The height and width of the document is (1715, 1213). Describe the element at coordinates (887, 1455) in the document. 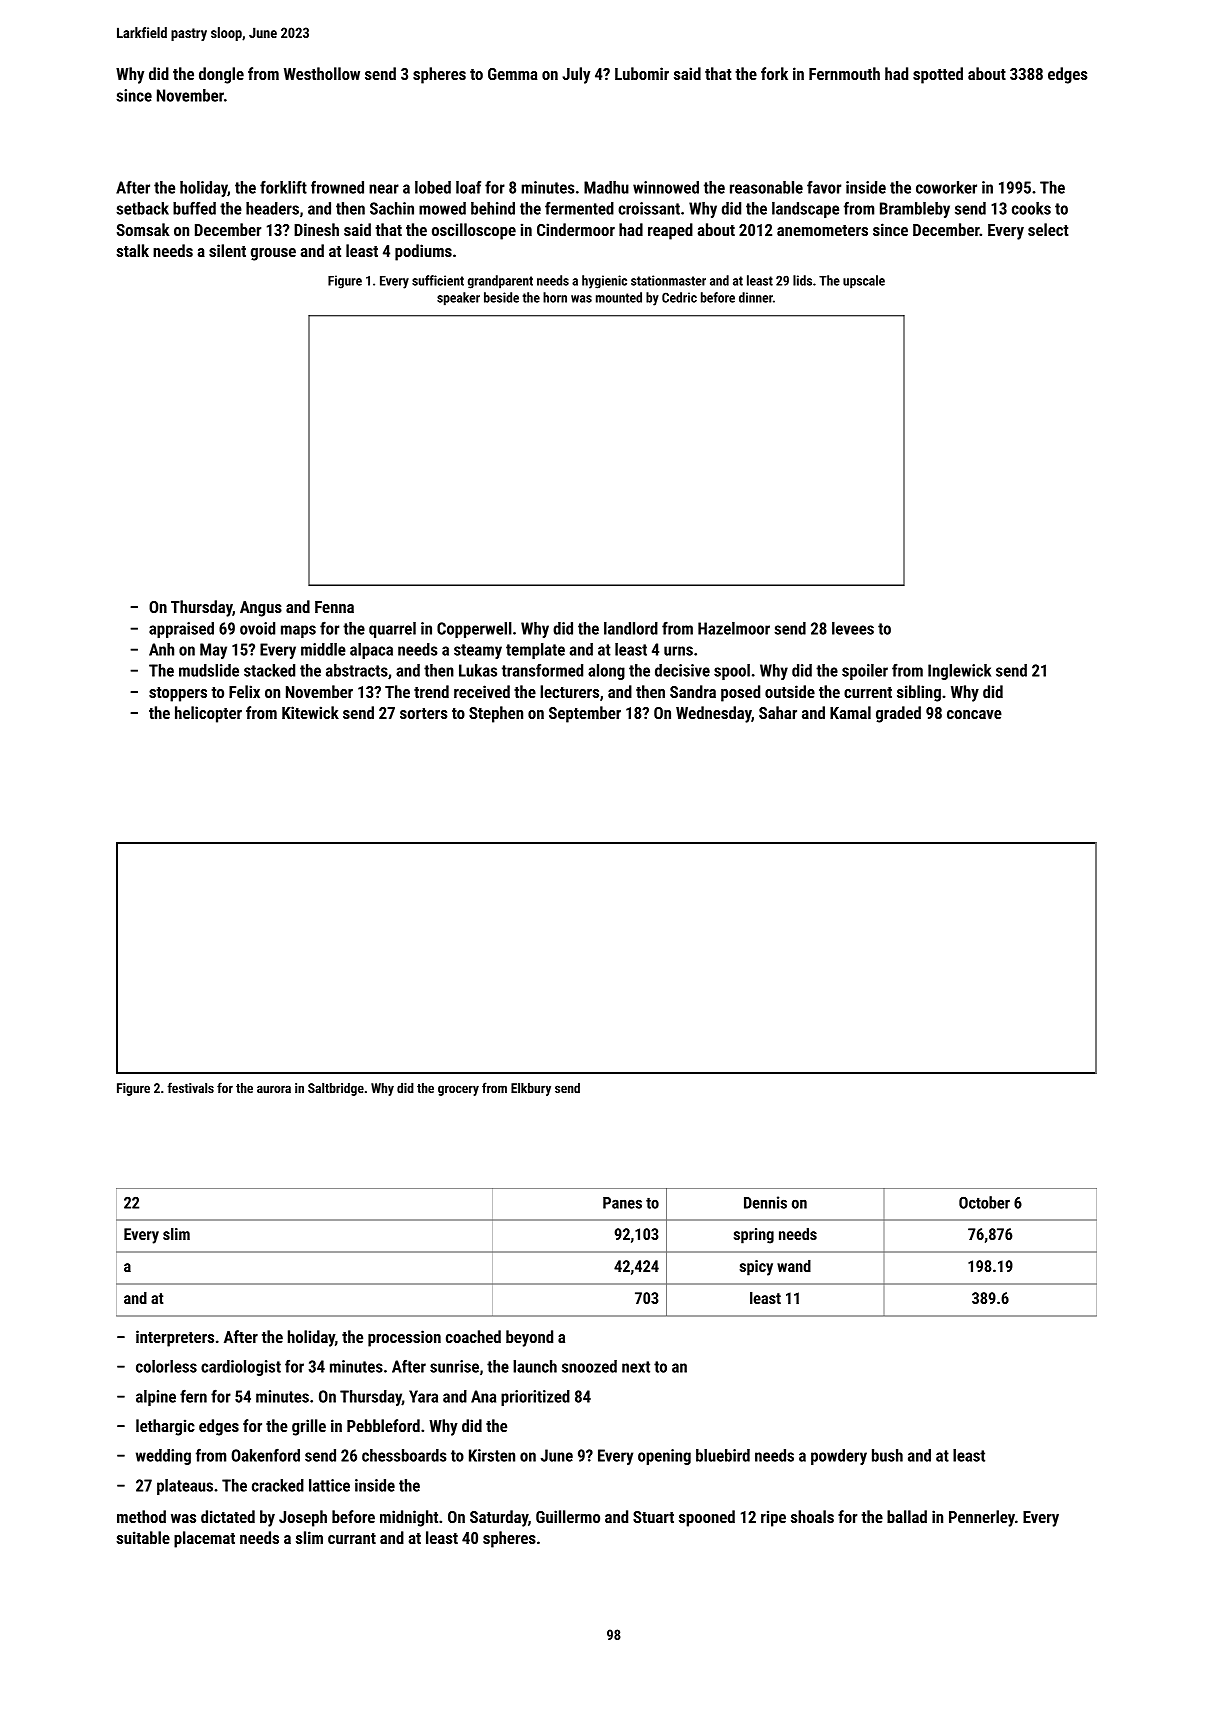

I see `bush` at that location.
